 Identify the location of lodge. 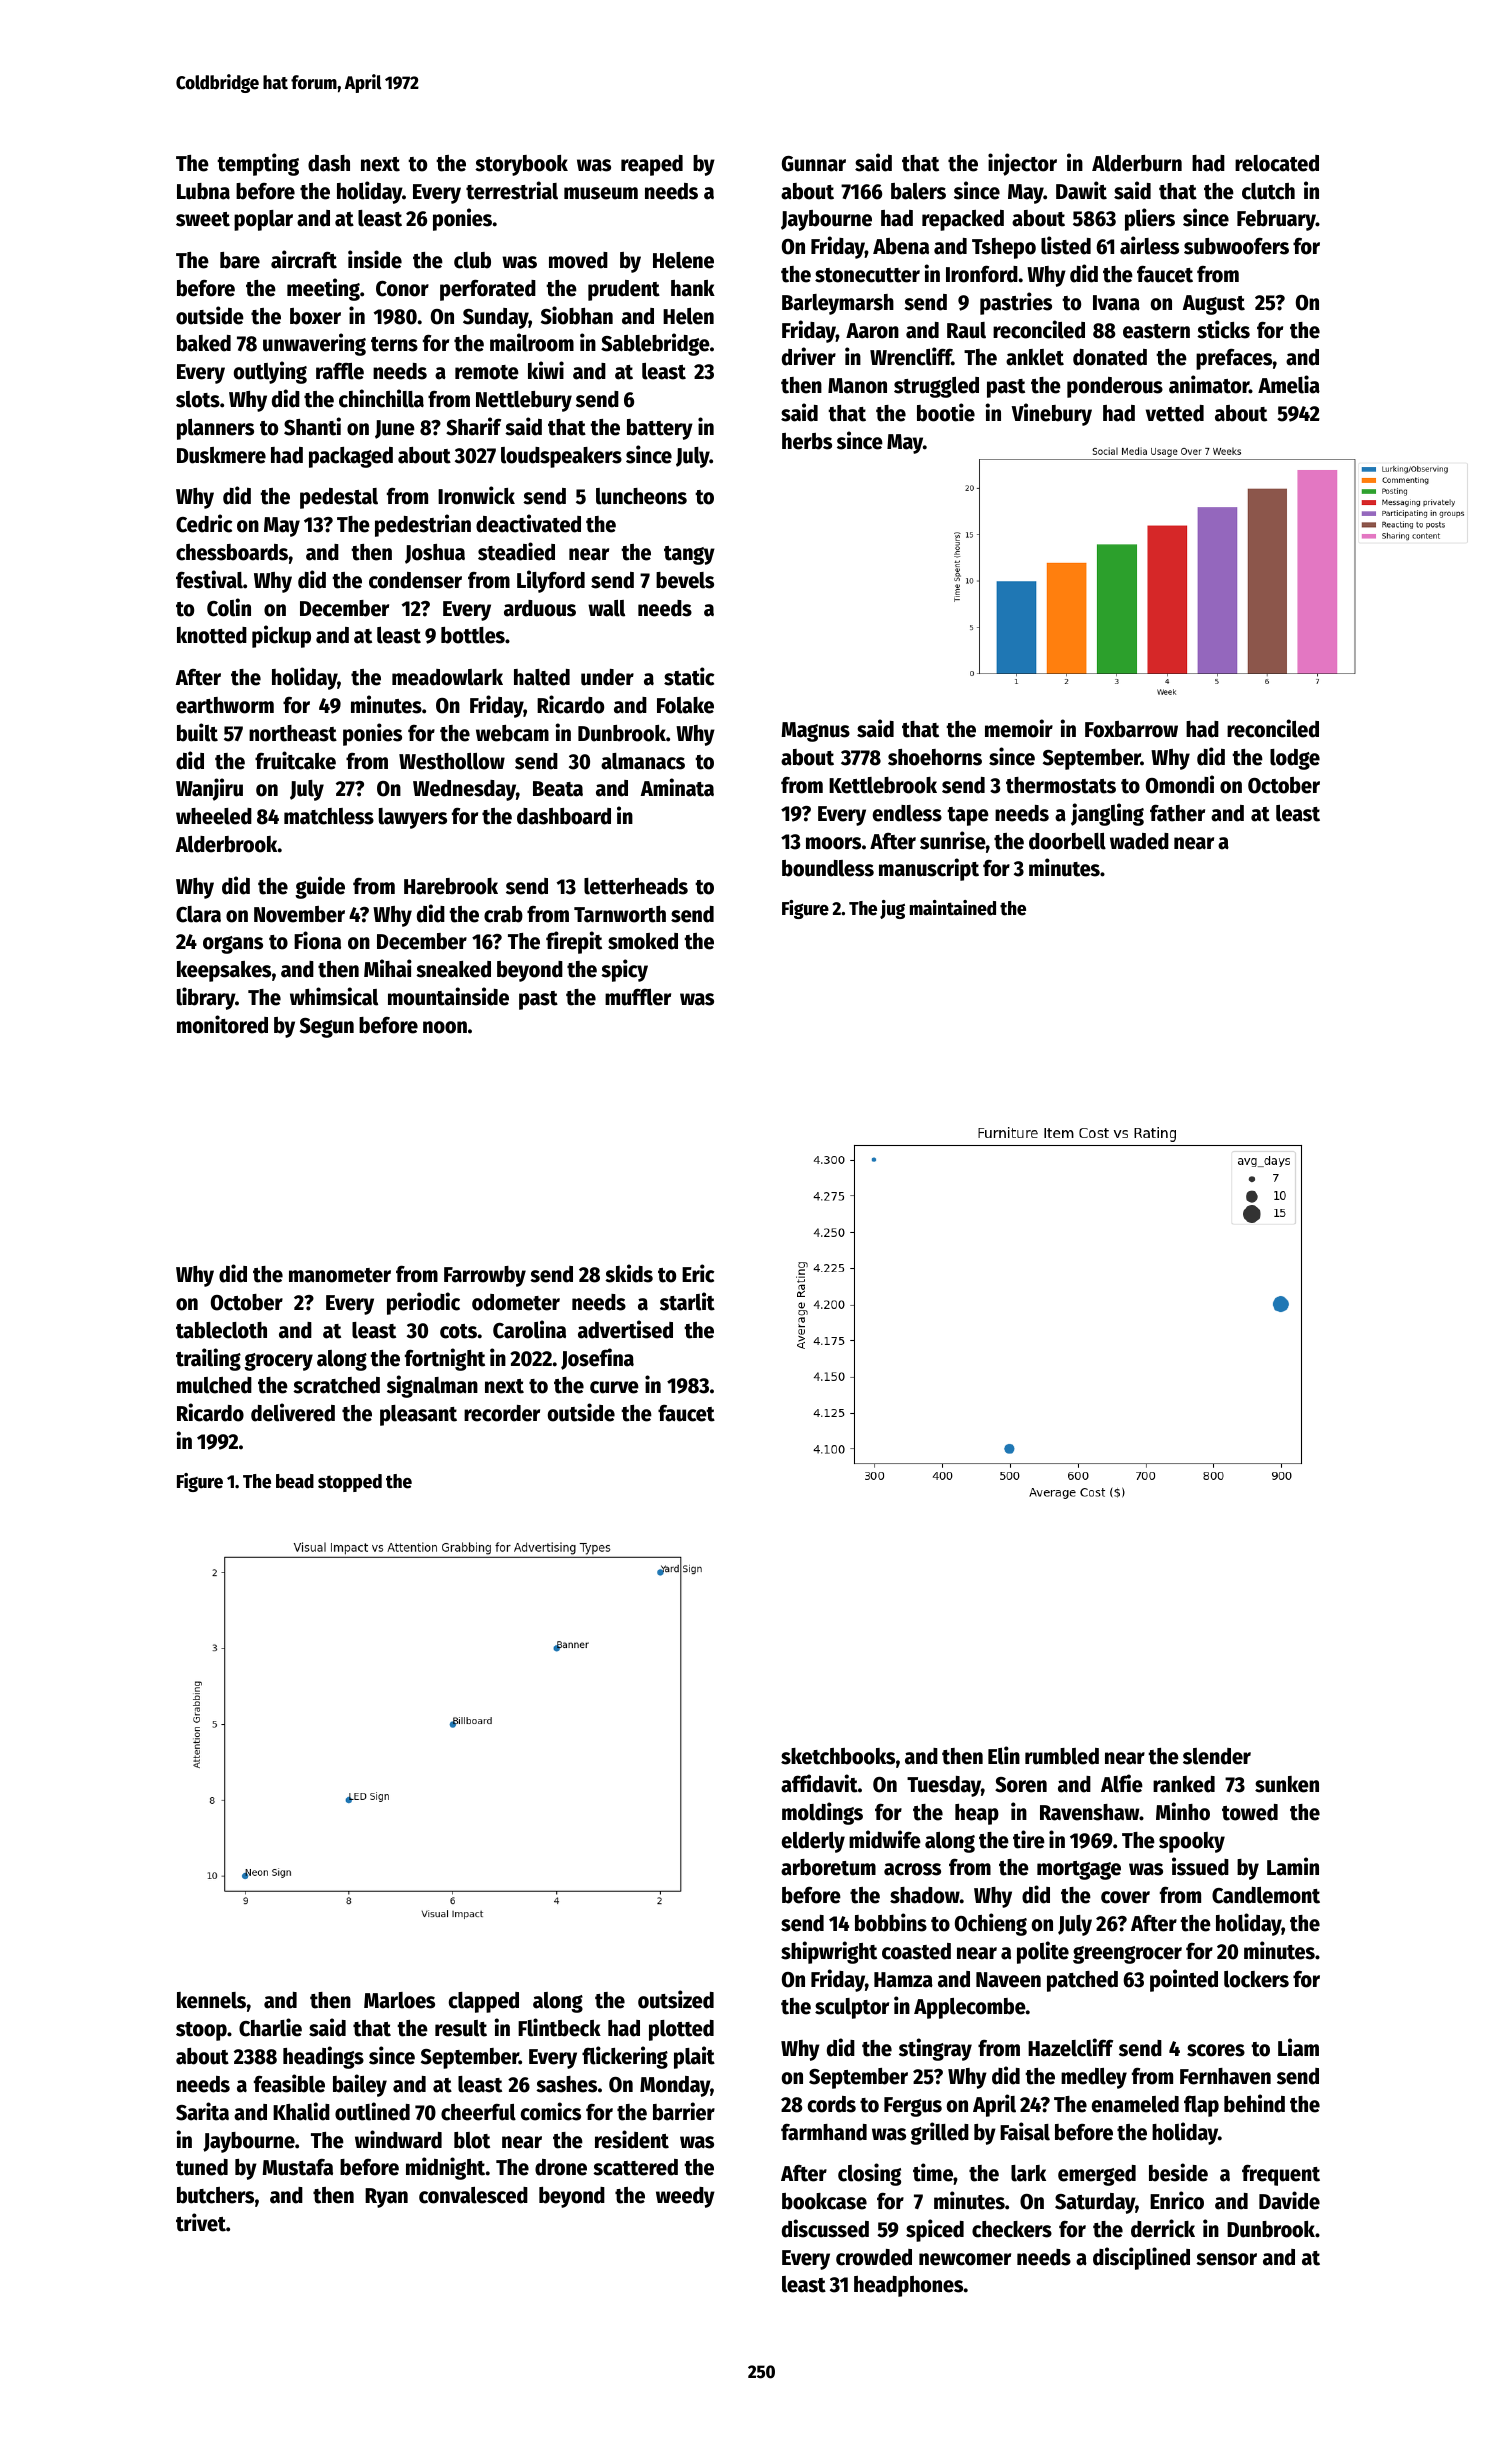
(1295, 759).
